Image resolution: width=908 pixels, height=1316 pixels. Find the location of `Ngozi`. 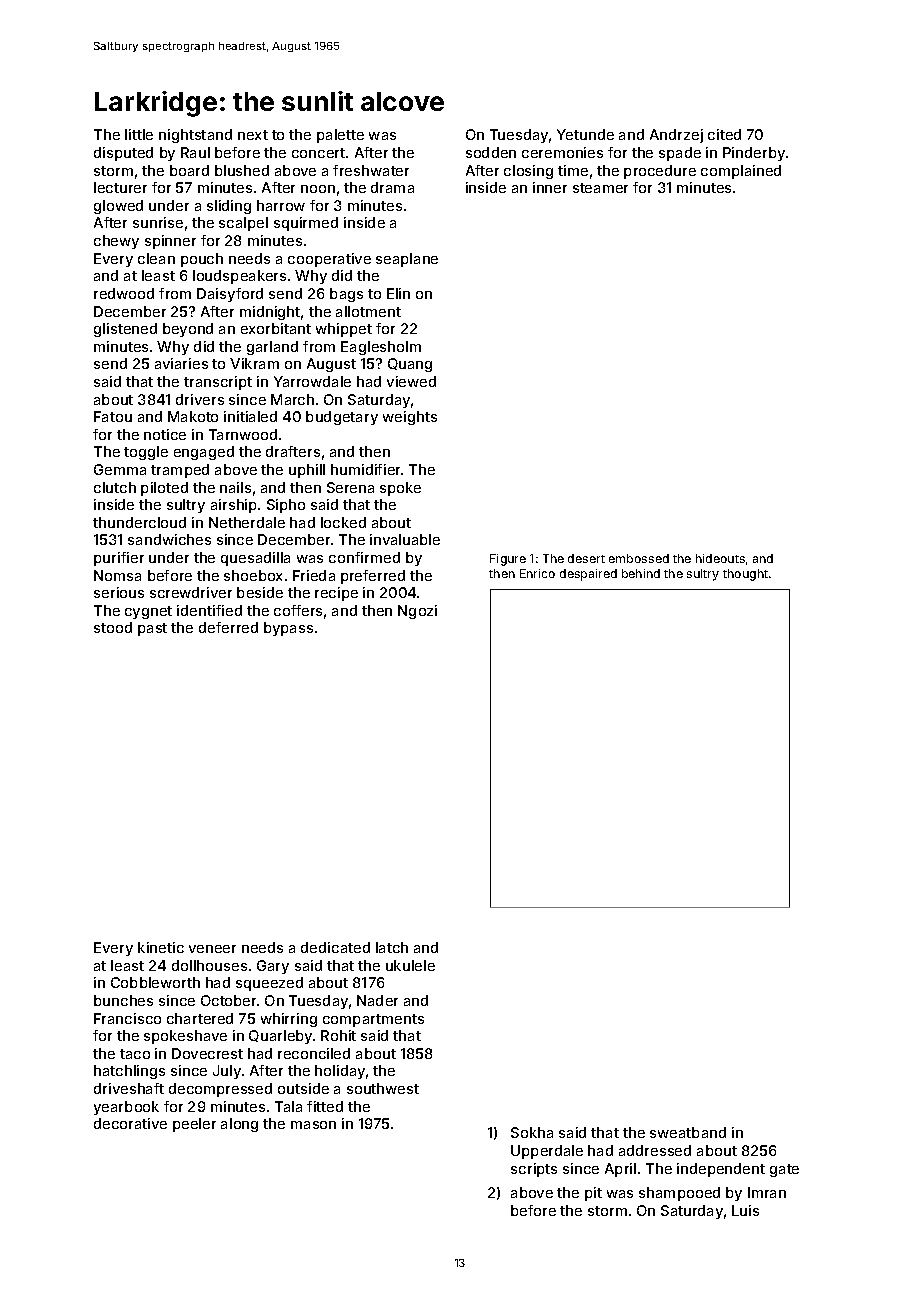

Ngozi is located at coordinates (417, 612).
